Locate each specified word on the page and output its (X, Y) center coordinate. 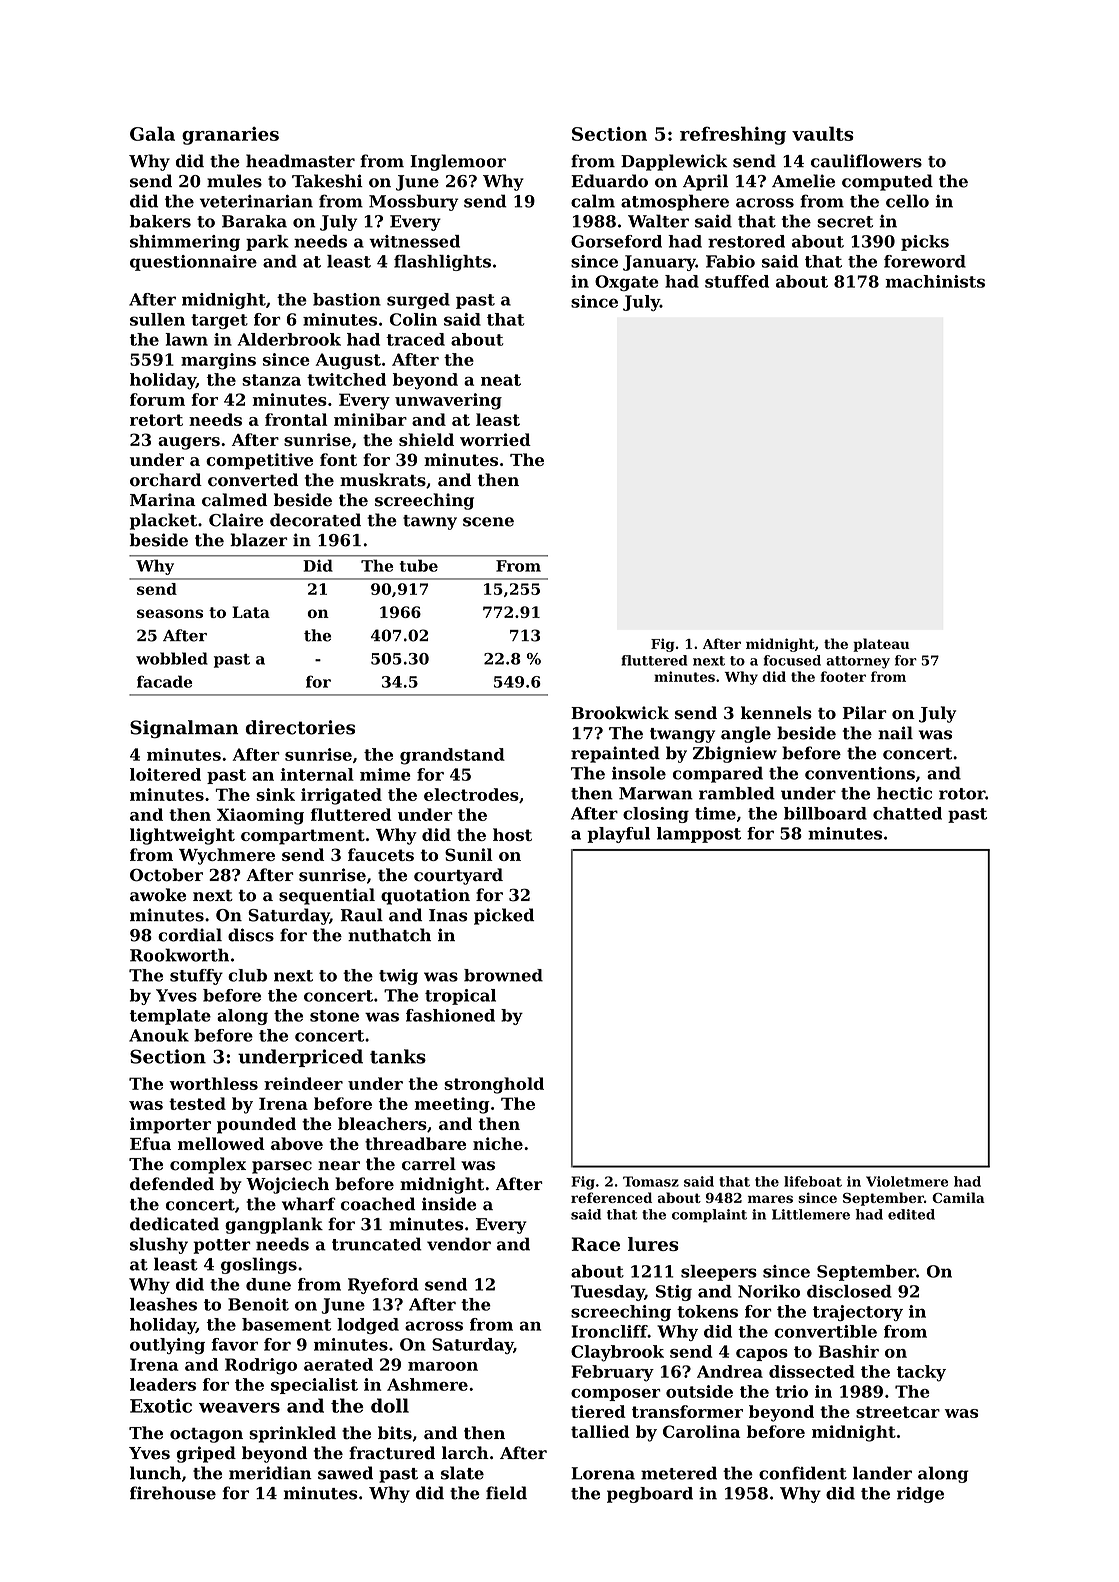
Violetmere (907, 1181)
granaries (230, 136)
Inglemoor (458, 162)
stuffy (196, 977)
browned (503, 975)
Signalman (184, 729)
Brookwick (620, 713)
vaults (823, 133)
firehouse (173, 1493)
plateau (881, 645)
